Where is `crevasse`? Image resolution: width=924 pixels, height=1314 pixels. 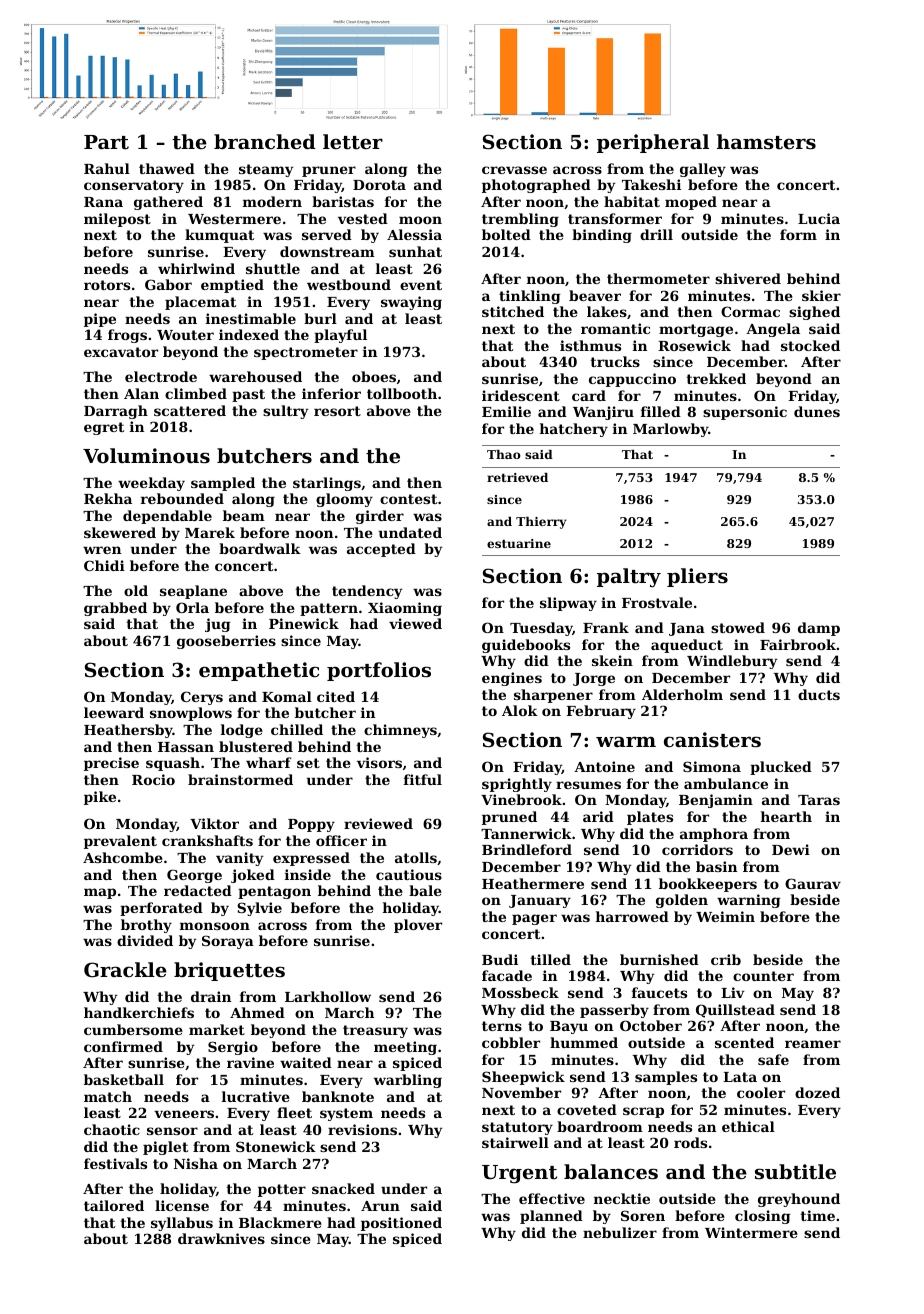
crevasse is located at coordinates (514, 170).
